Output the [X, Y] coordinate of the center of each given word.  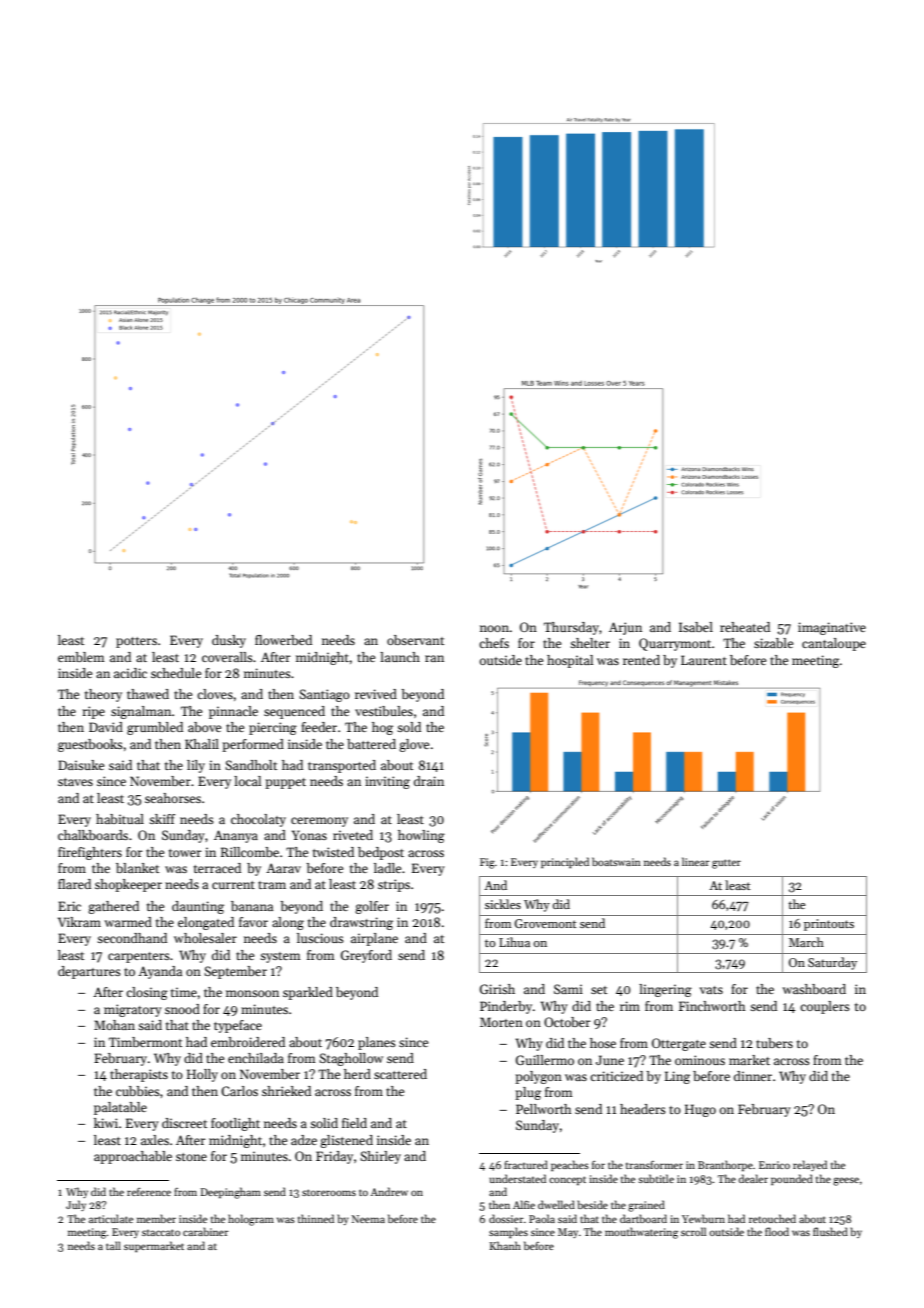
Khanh [505, 1245]
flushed [830, 1231]
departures [89, 972]
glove [414, 745]
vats [711, 990]
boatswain [616, 861]
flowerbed [283, 640]
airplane [374, 939]
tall [113, 1245]
